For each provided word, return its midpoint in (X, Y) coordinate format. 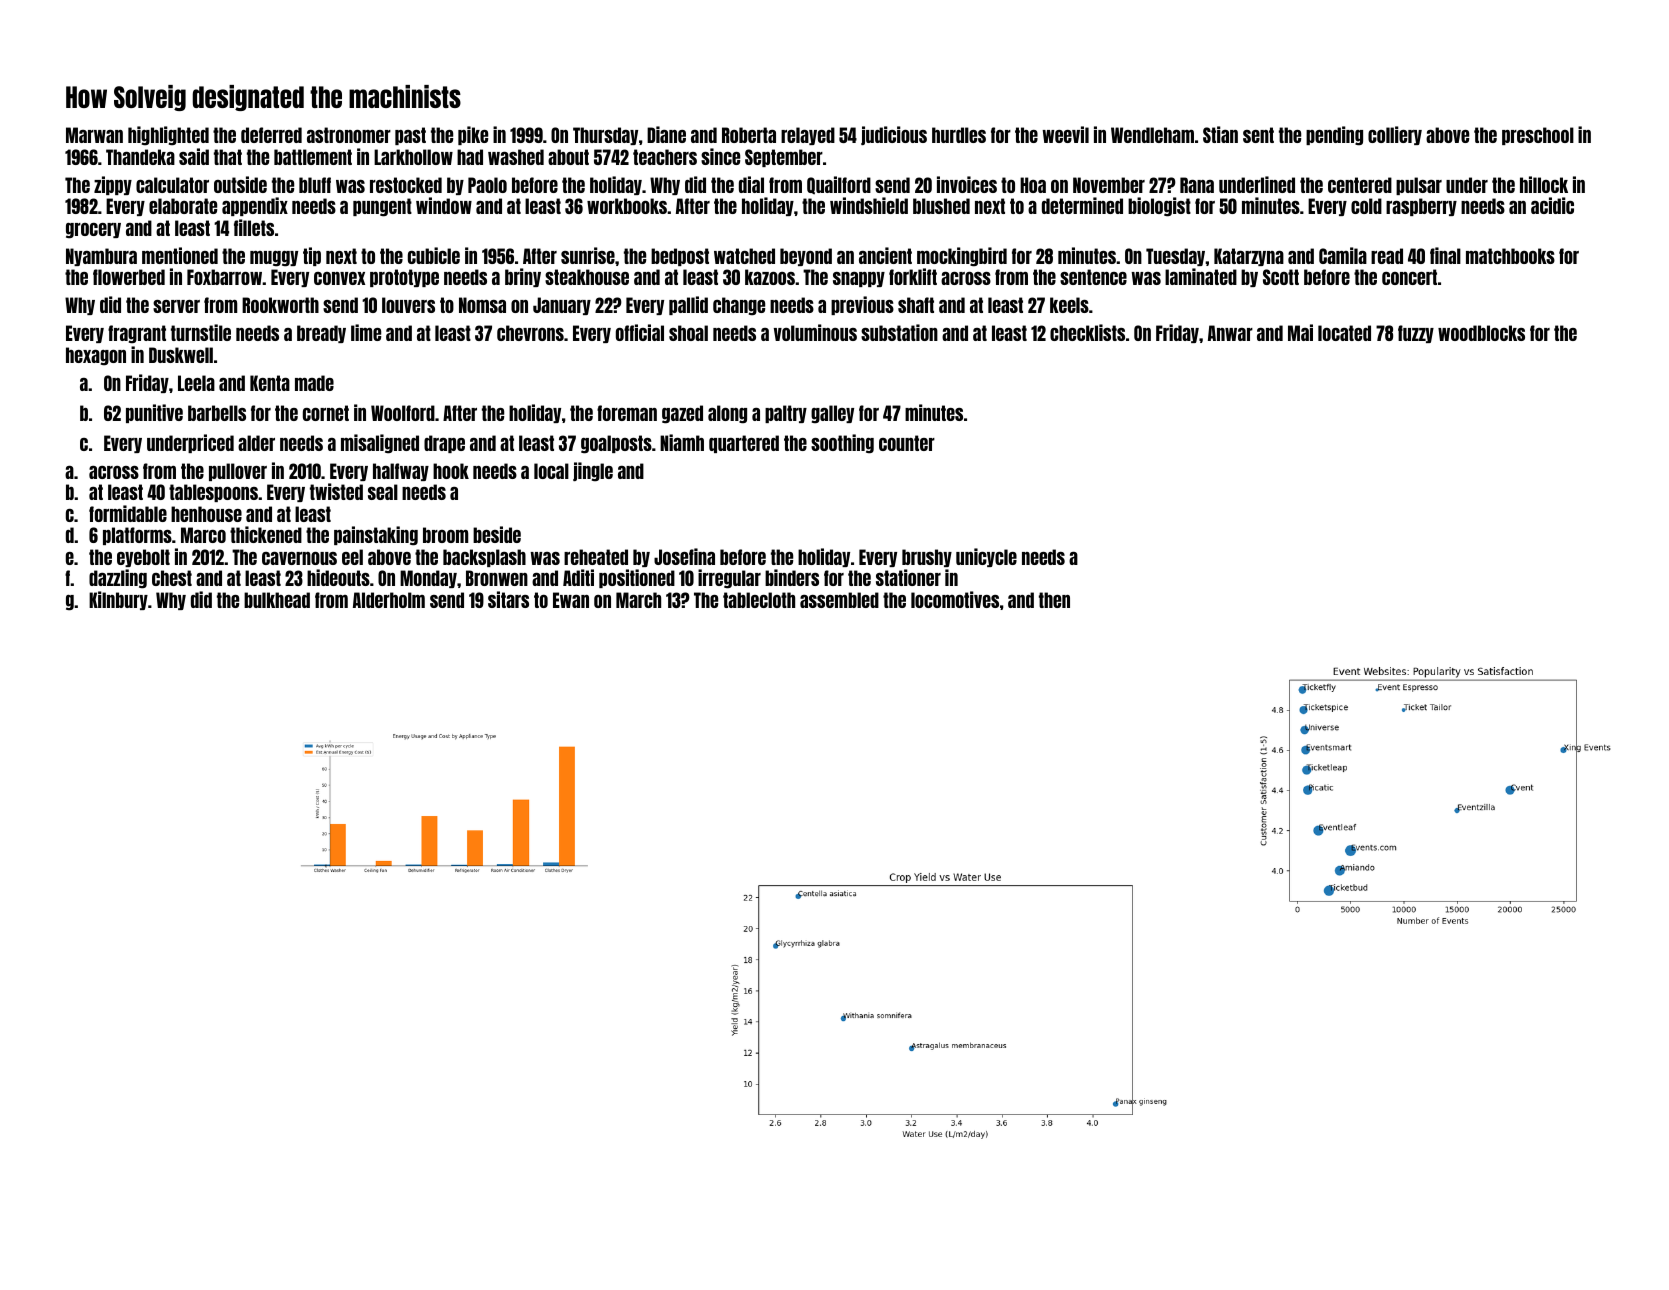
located (1344, 333)
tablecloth (759, 600)
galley (832, 414)
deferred (271, 135)
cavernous (299, 558)
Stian (1220, 134)
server (176, 306)
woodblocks (1481, 333)
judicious (894, 135)
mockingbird (962, 257)
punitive (154, 413)
